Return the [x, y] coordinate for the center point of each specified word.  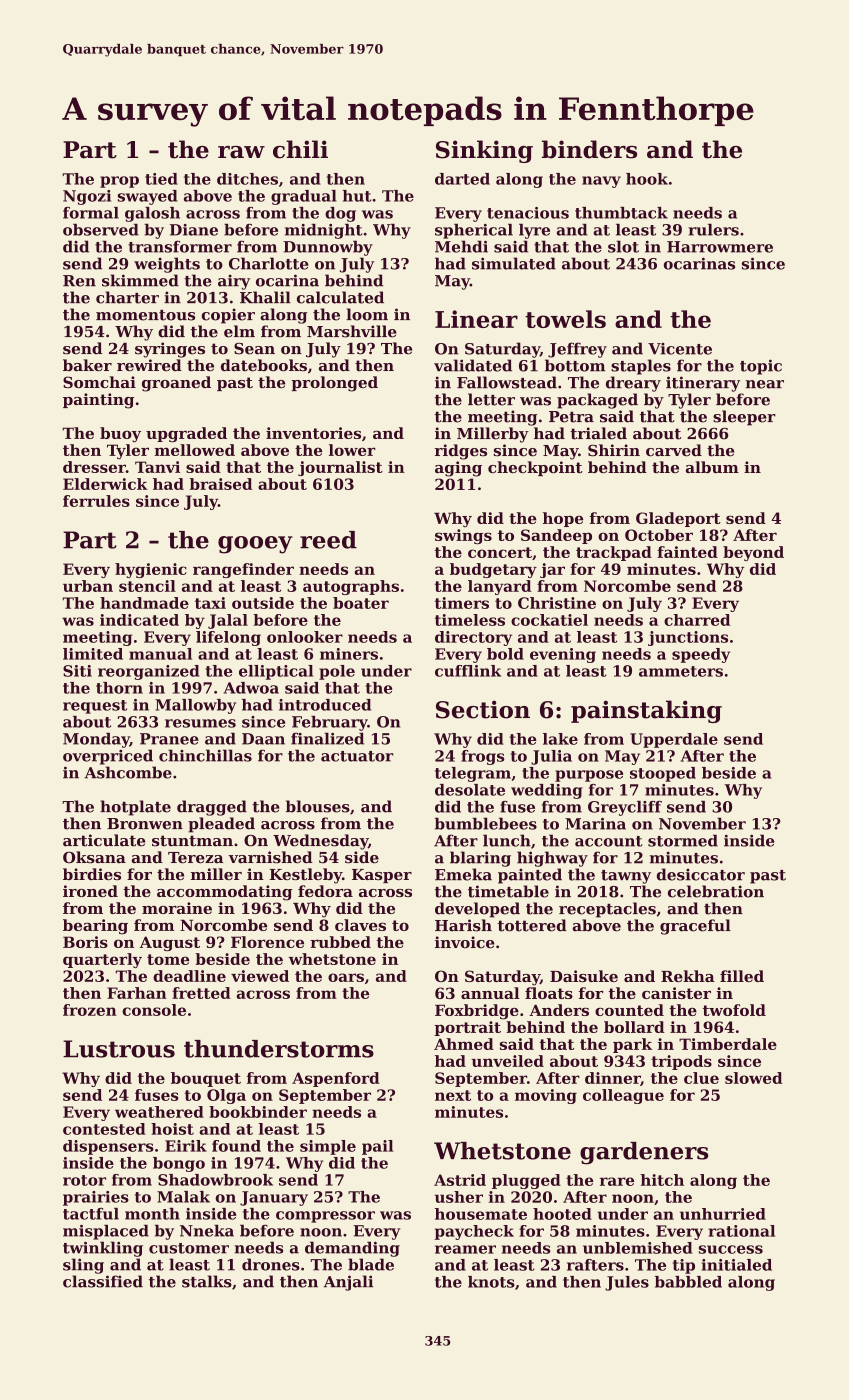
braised [220, 484]
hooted [562, 1214]
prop [119, 182]
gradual [303, 197]
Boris [85, 942]
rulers [713, 230]
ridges [461, 452]
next [453, 1095]
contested [104, 1129]
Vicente [680, 349]
